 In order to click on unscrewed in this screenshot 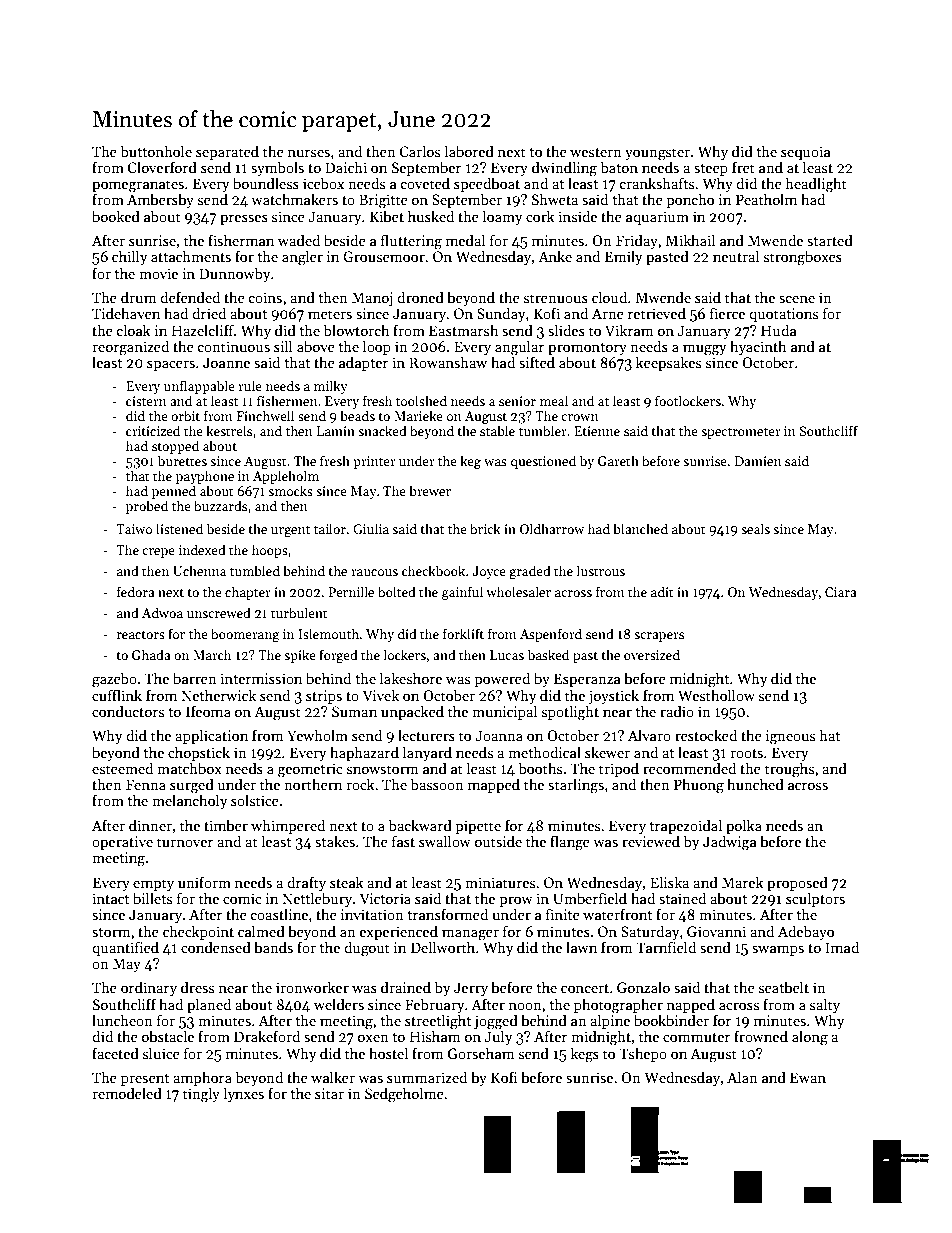, I will do `click(219, 612)`.
